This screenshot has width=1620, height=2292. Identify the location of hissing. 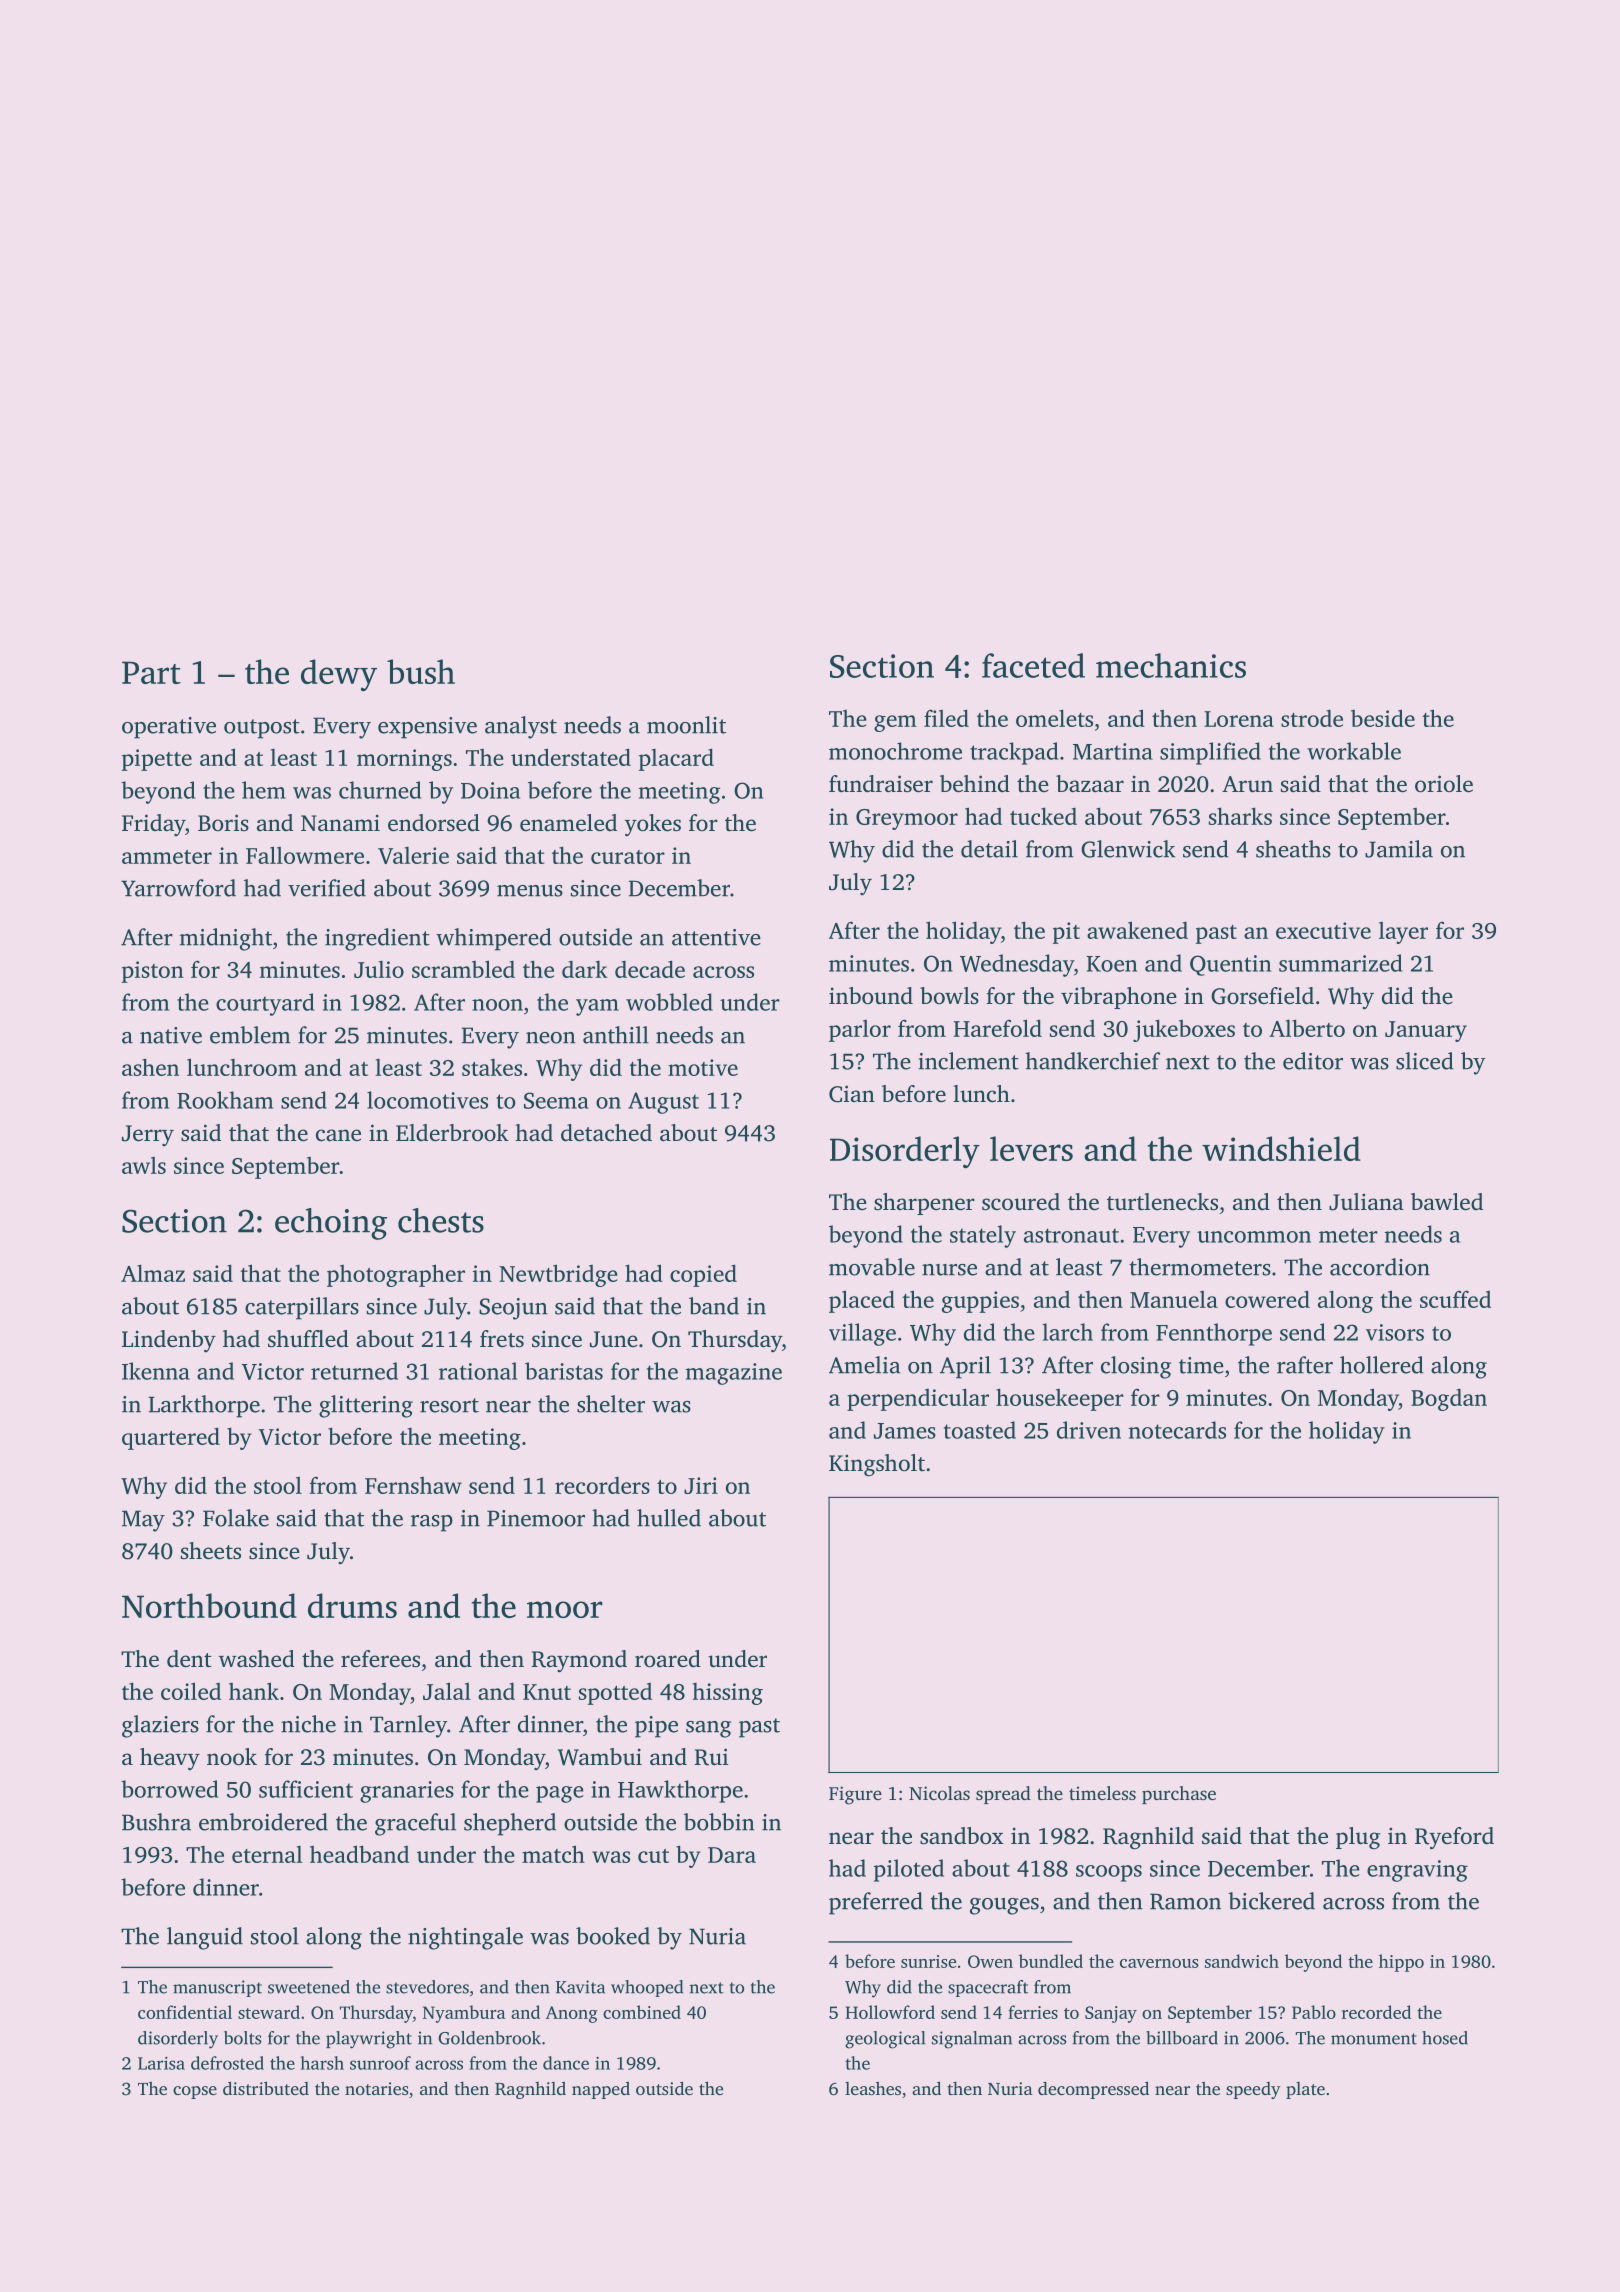
(728, 1694).
